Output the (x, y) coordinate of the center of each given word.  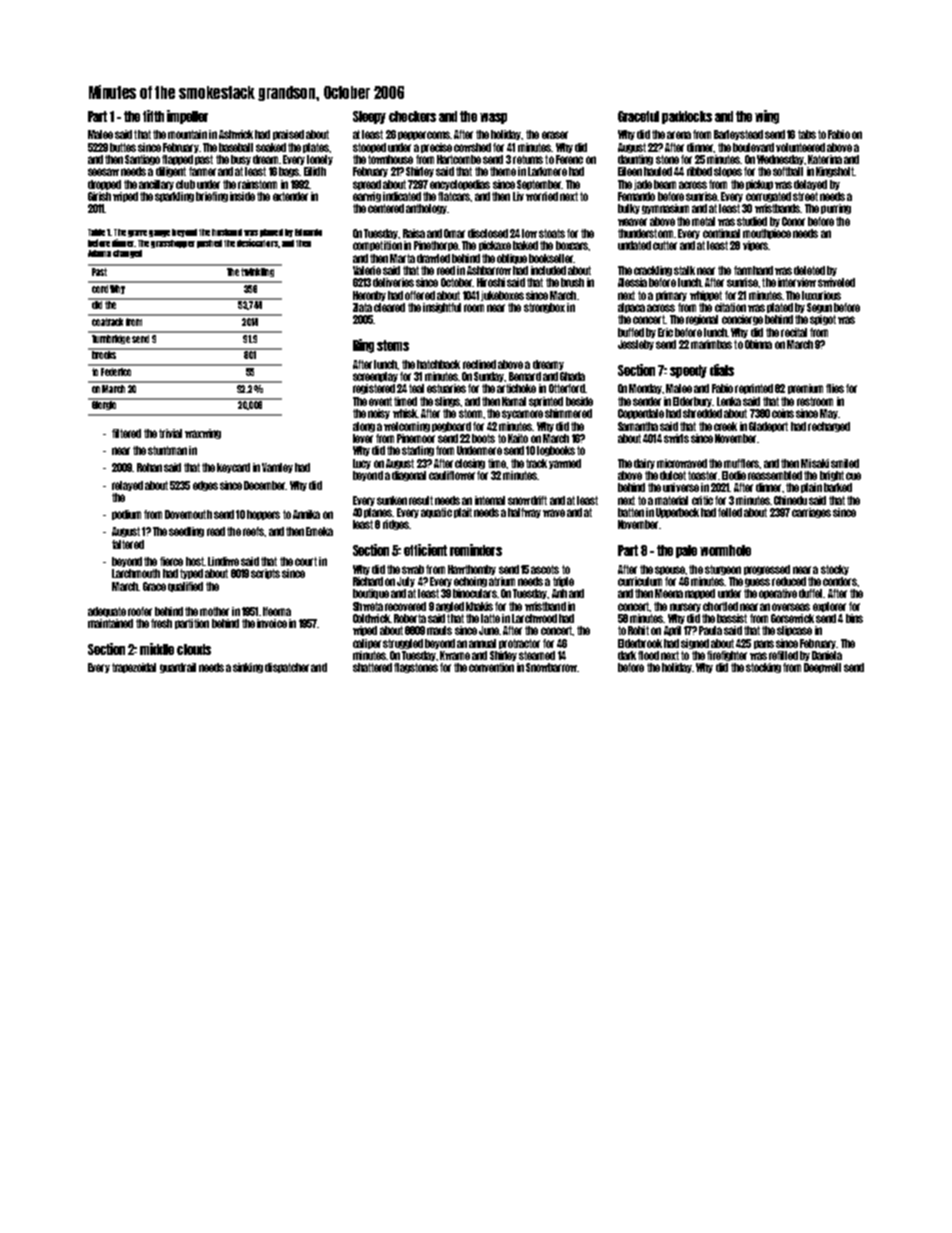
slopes (728, 172)
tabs (807, 134)
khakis (479, 606)
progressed (767, 570)
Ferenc (569, 159)
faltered (128, 544)
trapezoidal (134, 668)
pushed (209, 244)
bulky (629, 209)
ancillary (156, 185)
